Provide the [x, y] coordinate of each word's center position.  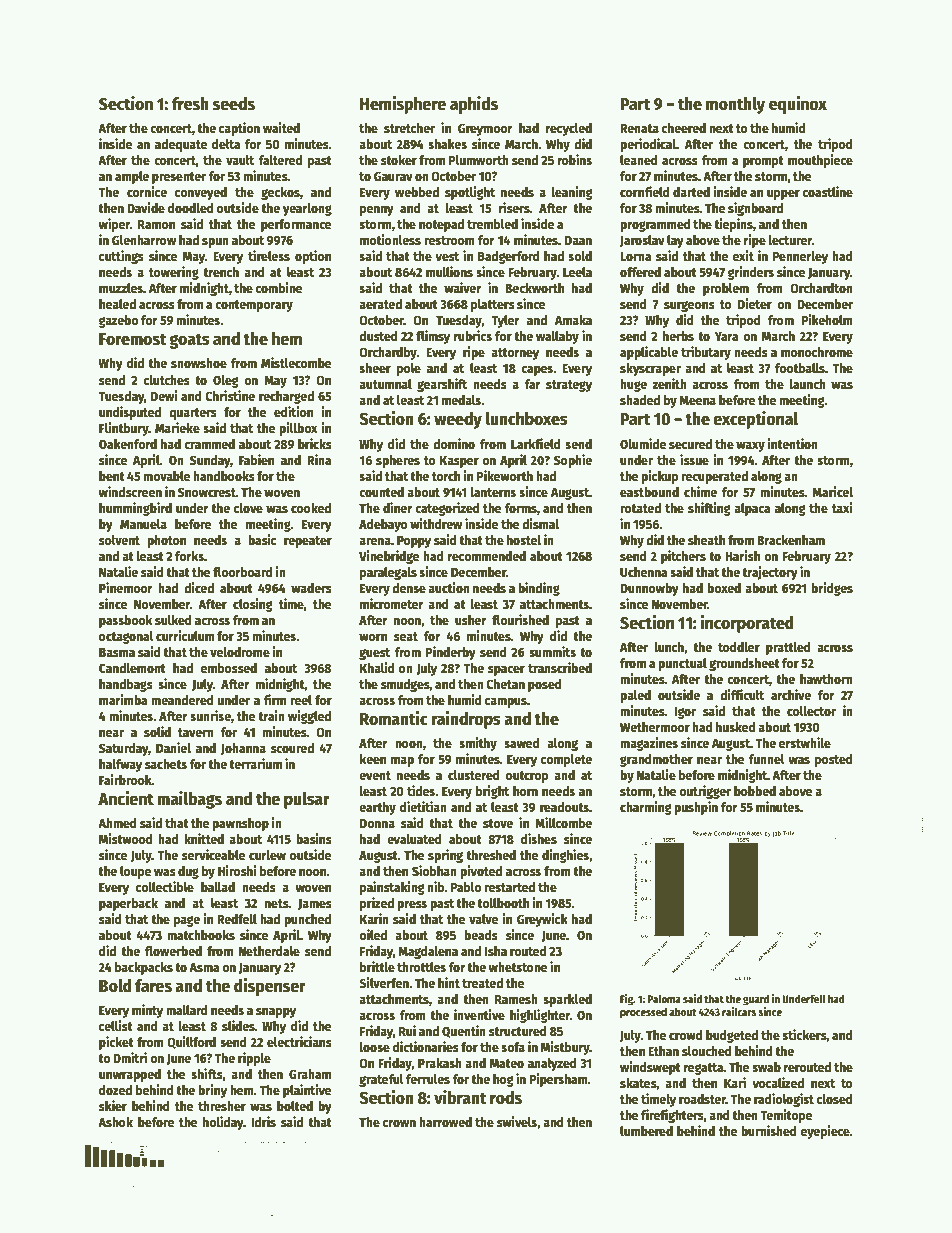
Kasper [459, 462]
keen [373, 759]
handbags [126, 685]
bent [112, 476]
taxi [842, 507]
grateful [381, 1080]
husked [736, 727]
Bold [115, 986]
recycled [569, 129]
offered [640, 272]
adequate [181, 145]
